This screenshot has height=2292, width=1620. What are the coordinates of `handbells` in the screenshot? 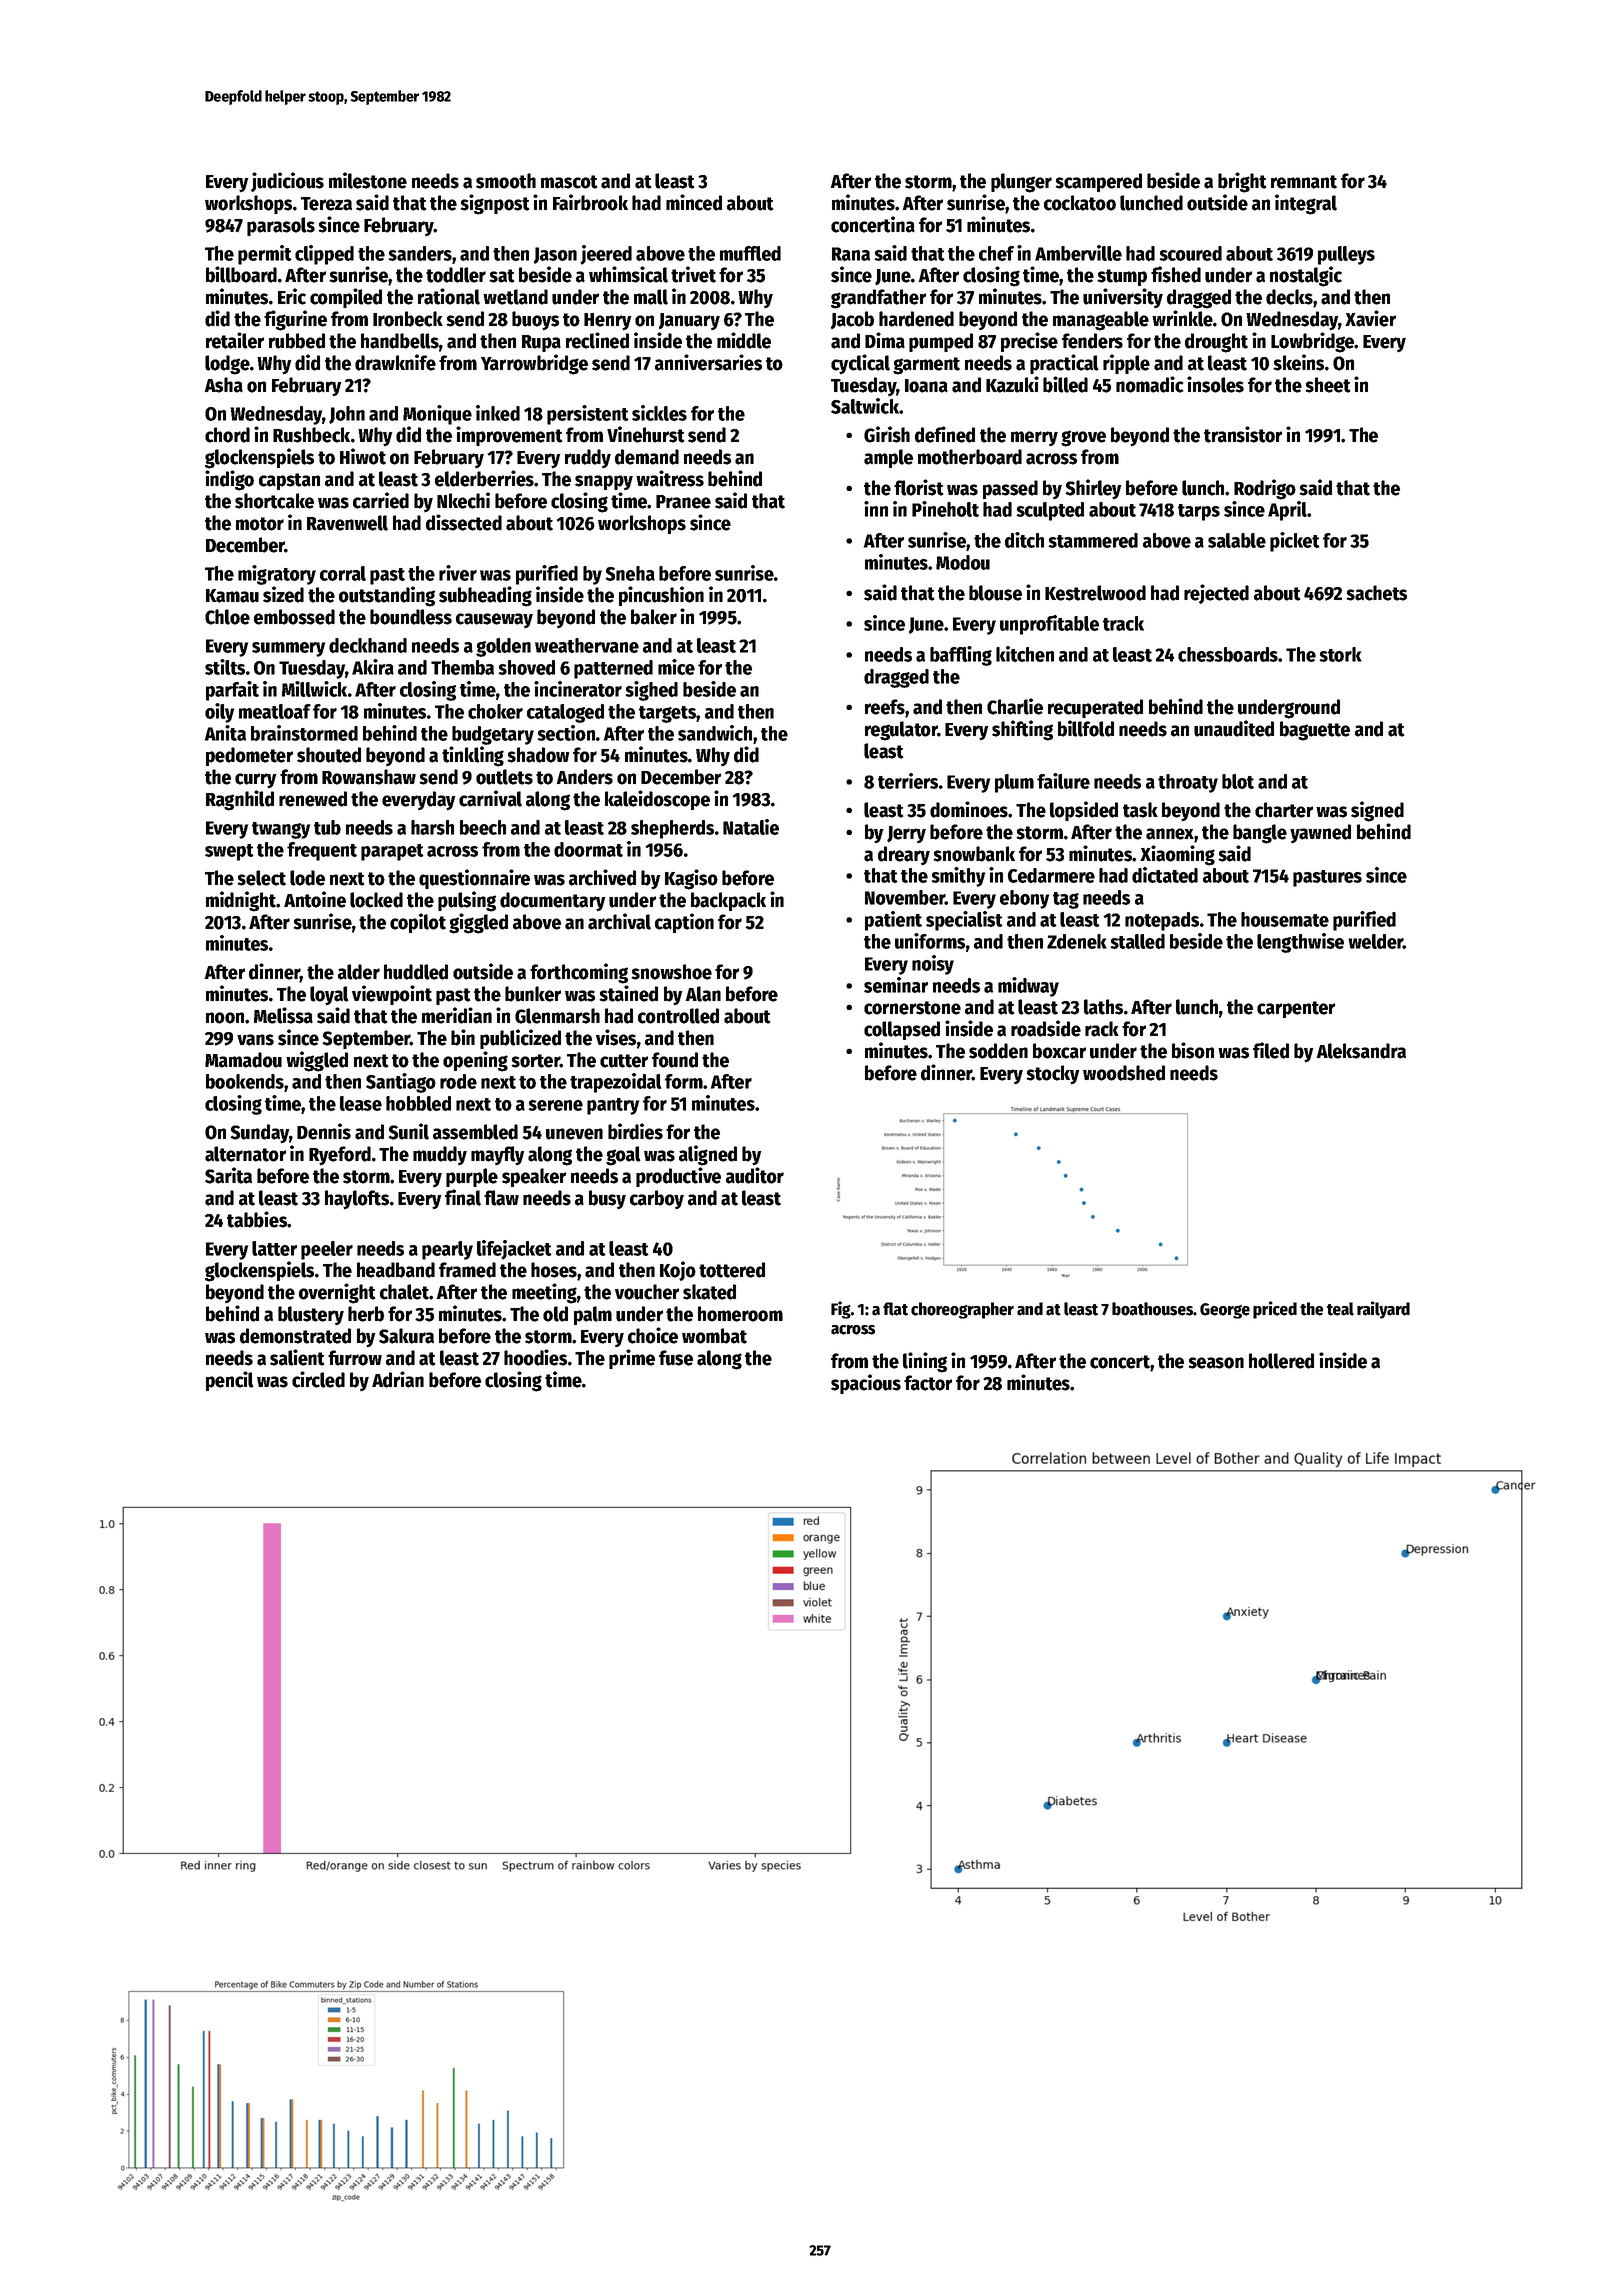 It's located at (400, 341).
